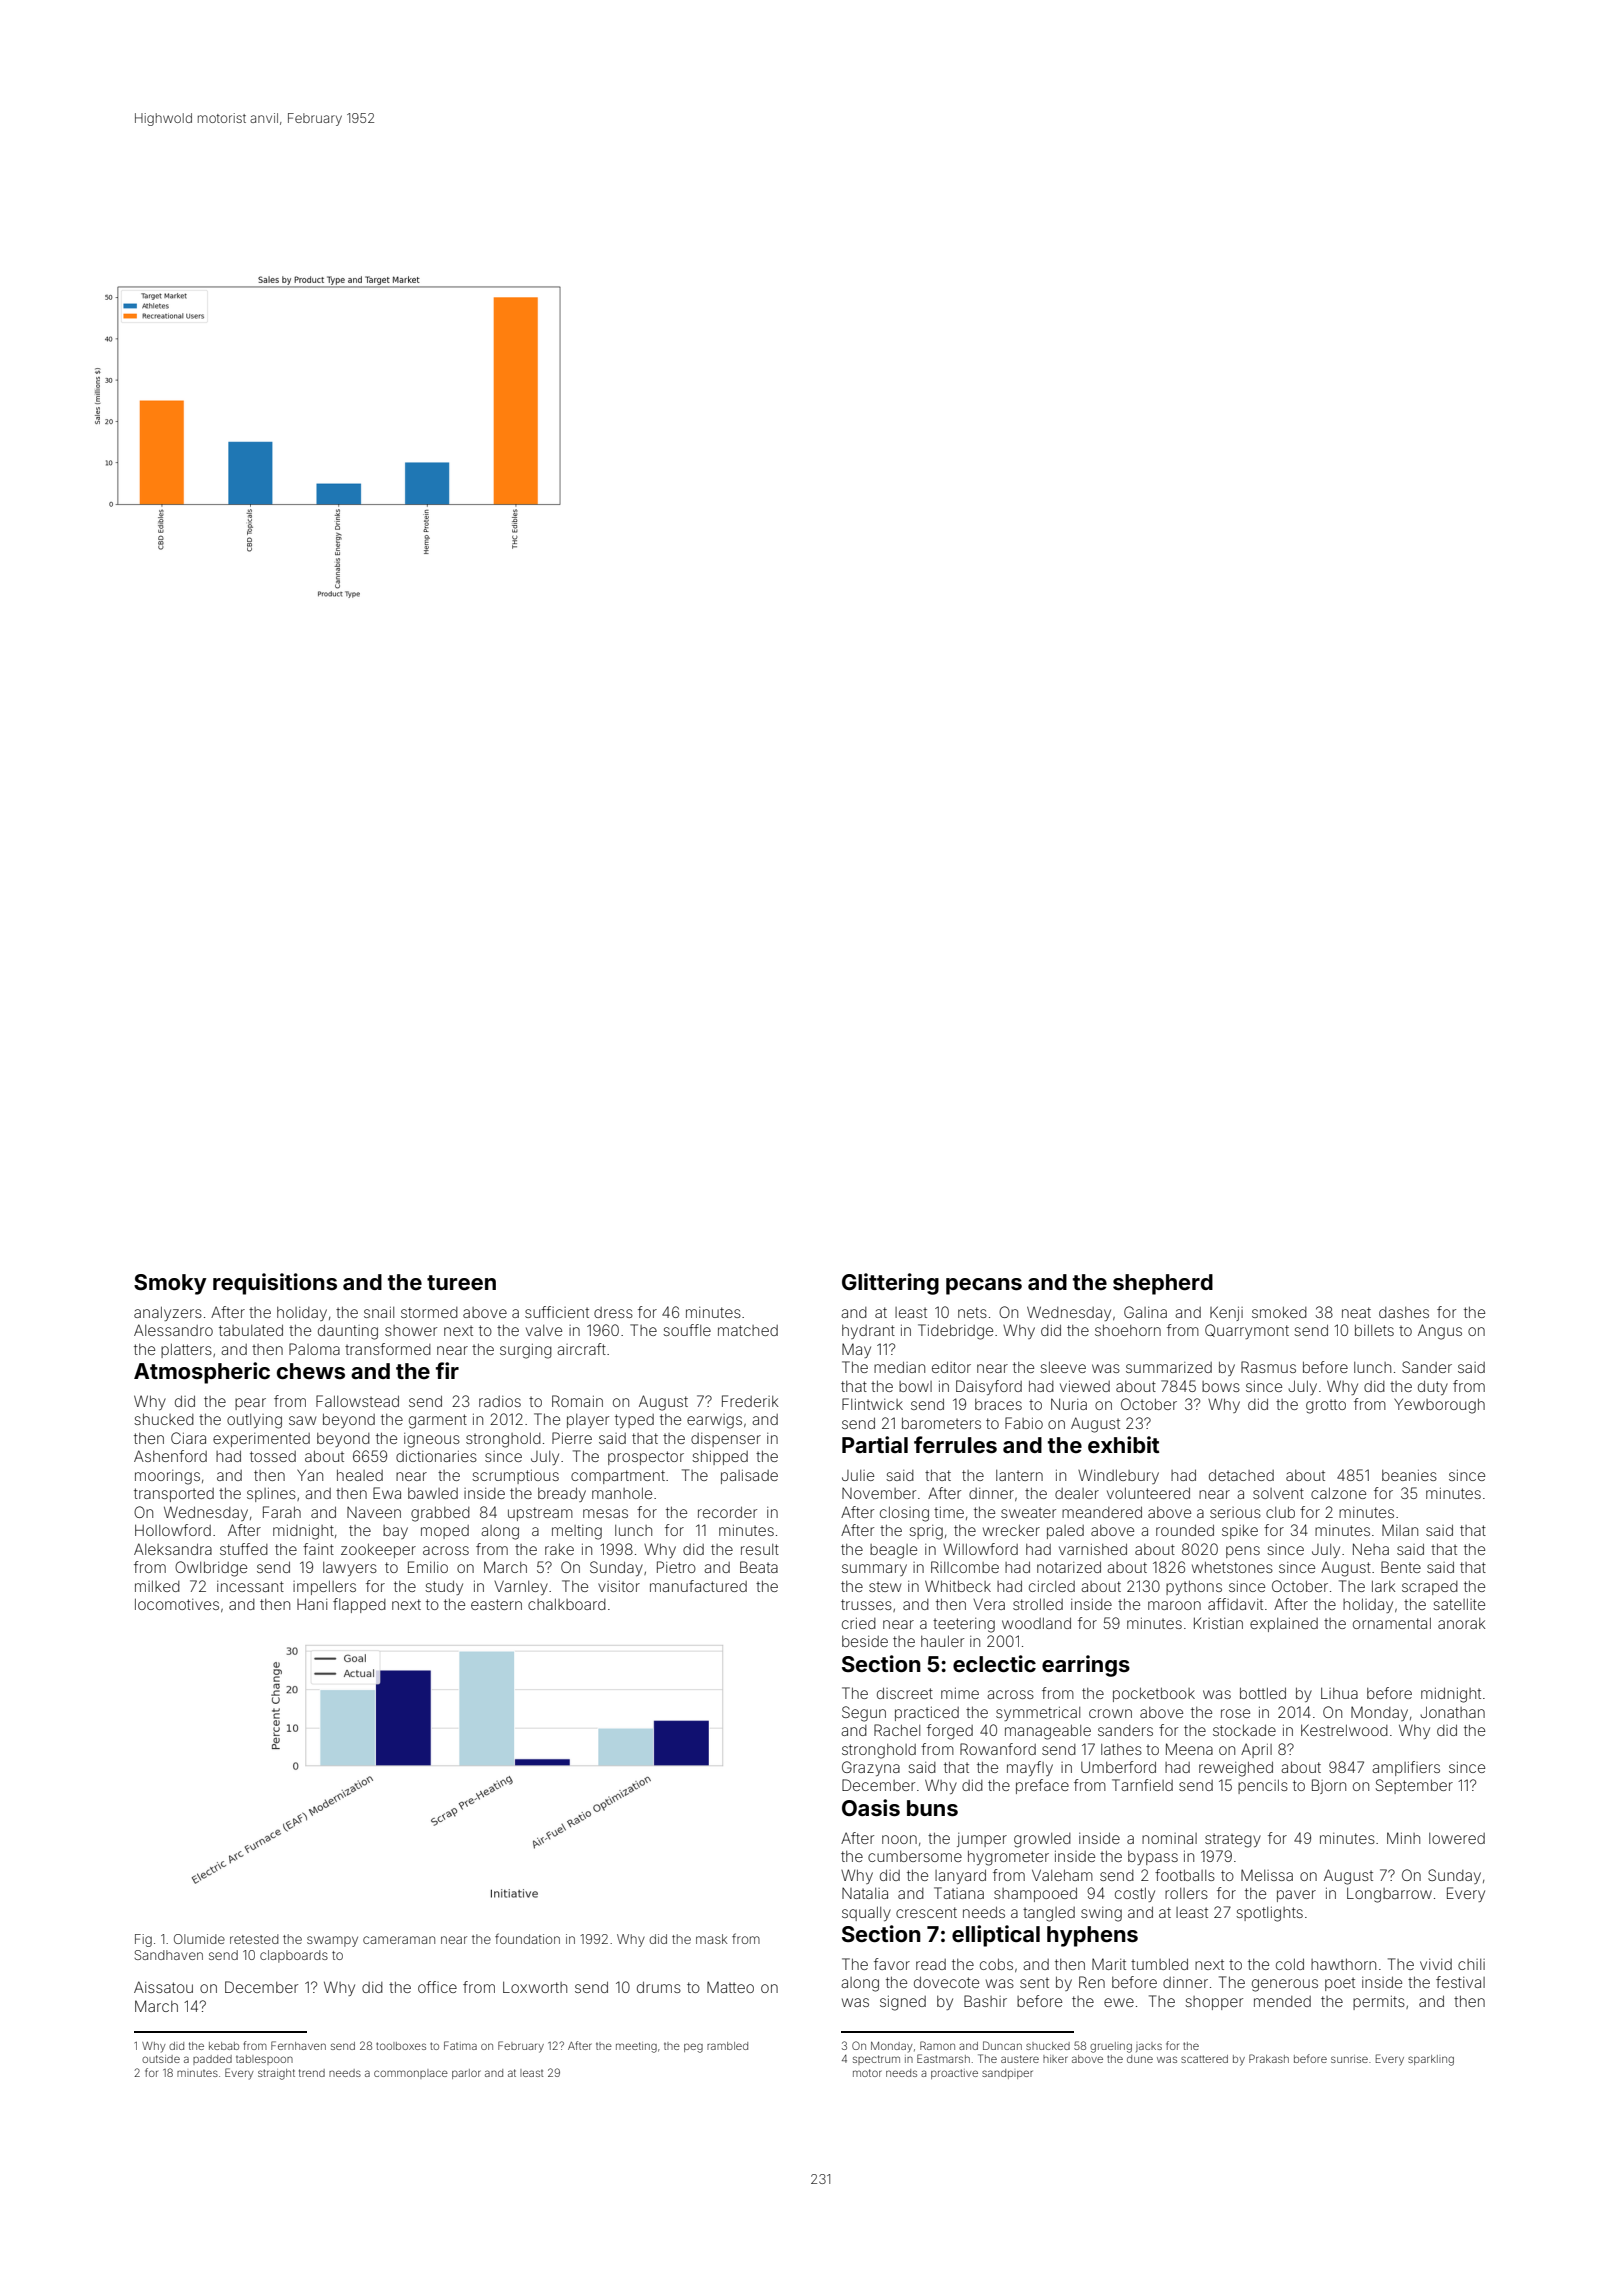  I want to click on Oasis, so click(871, 1807).
